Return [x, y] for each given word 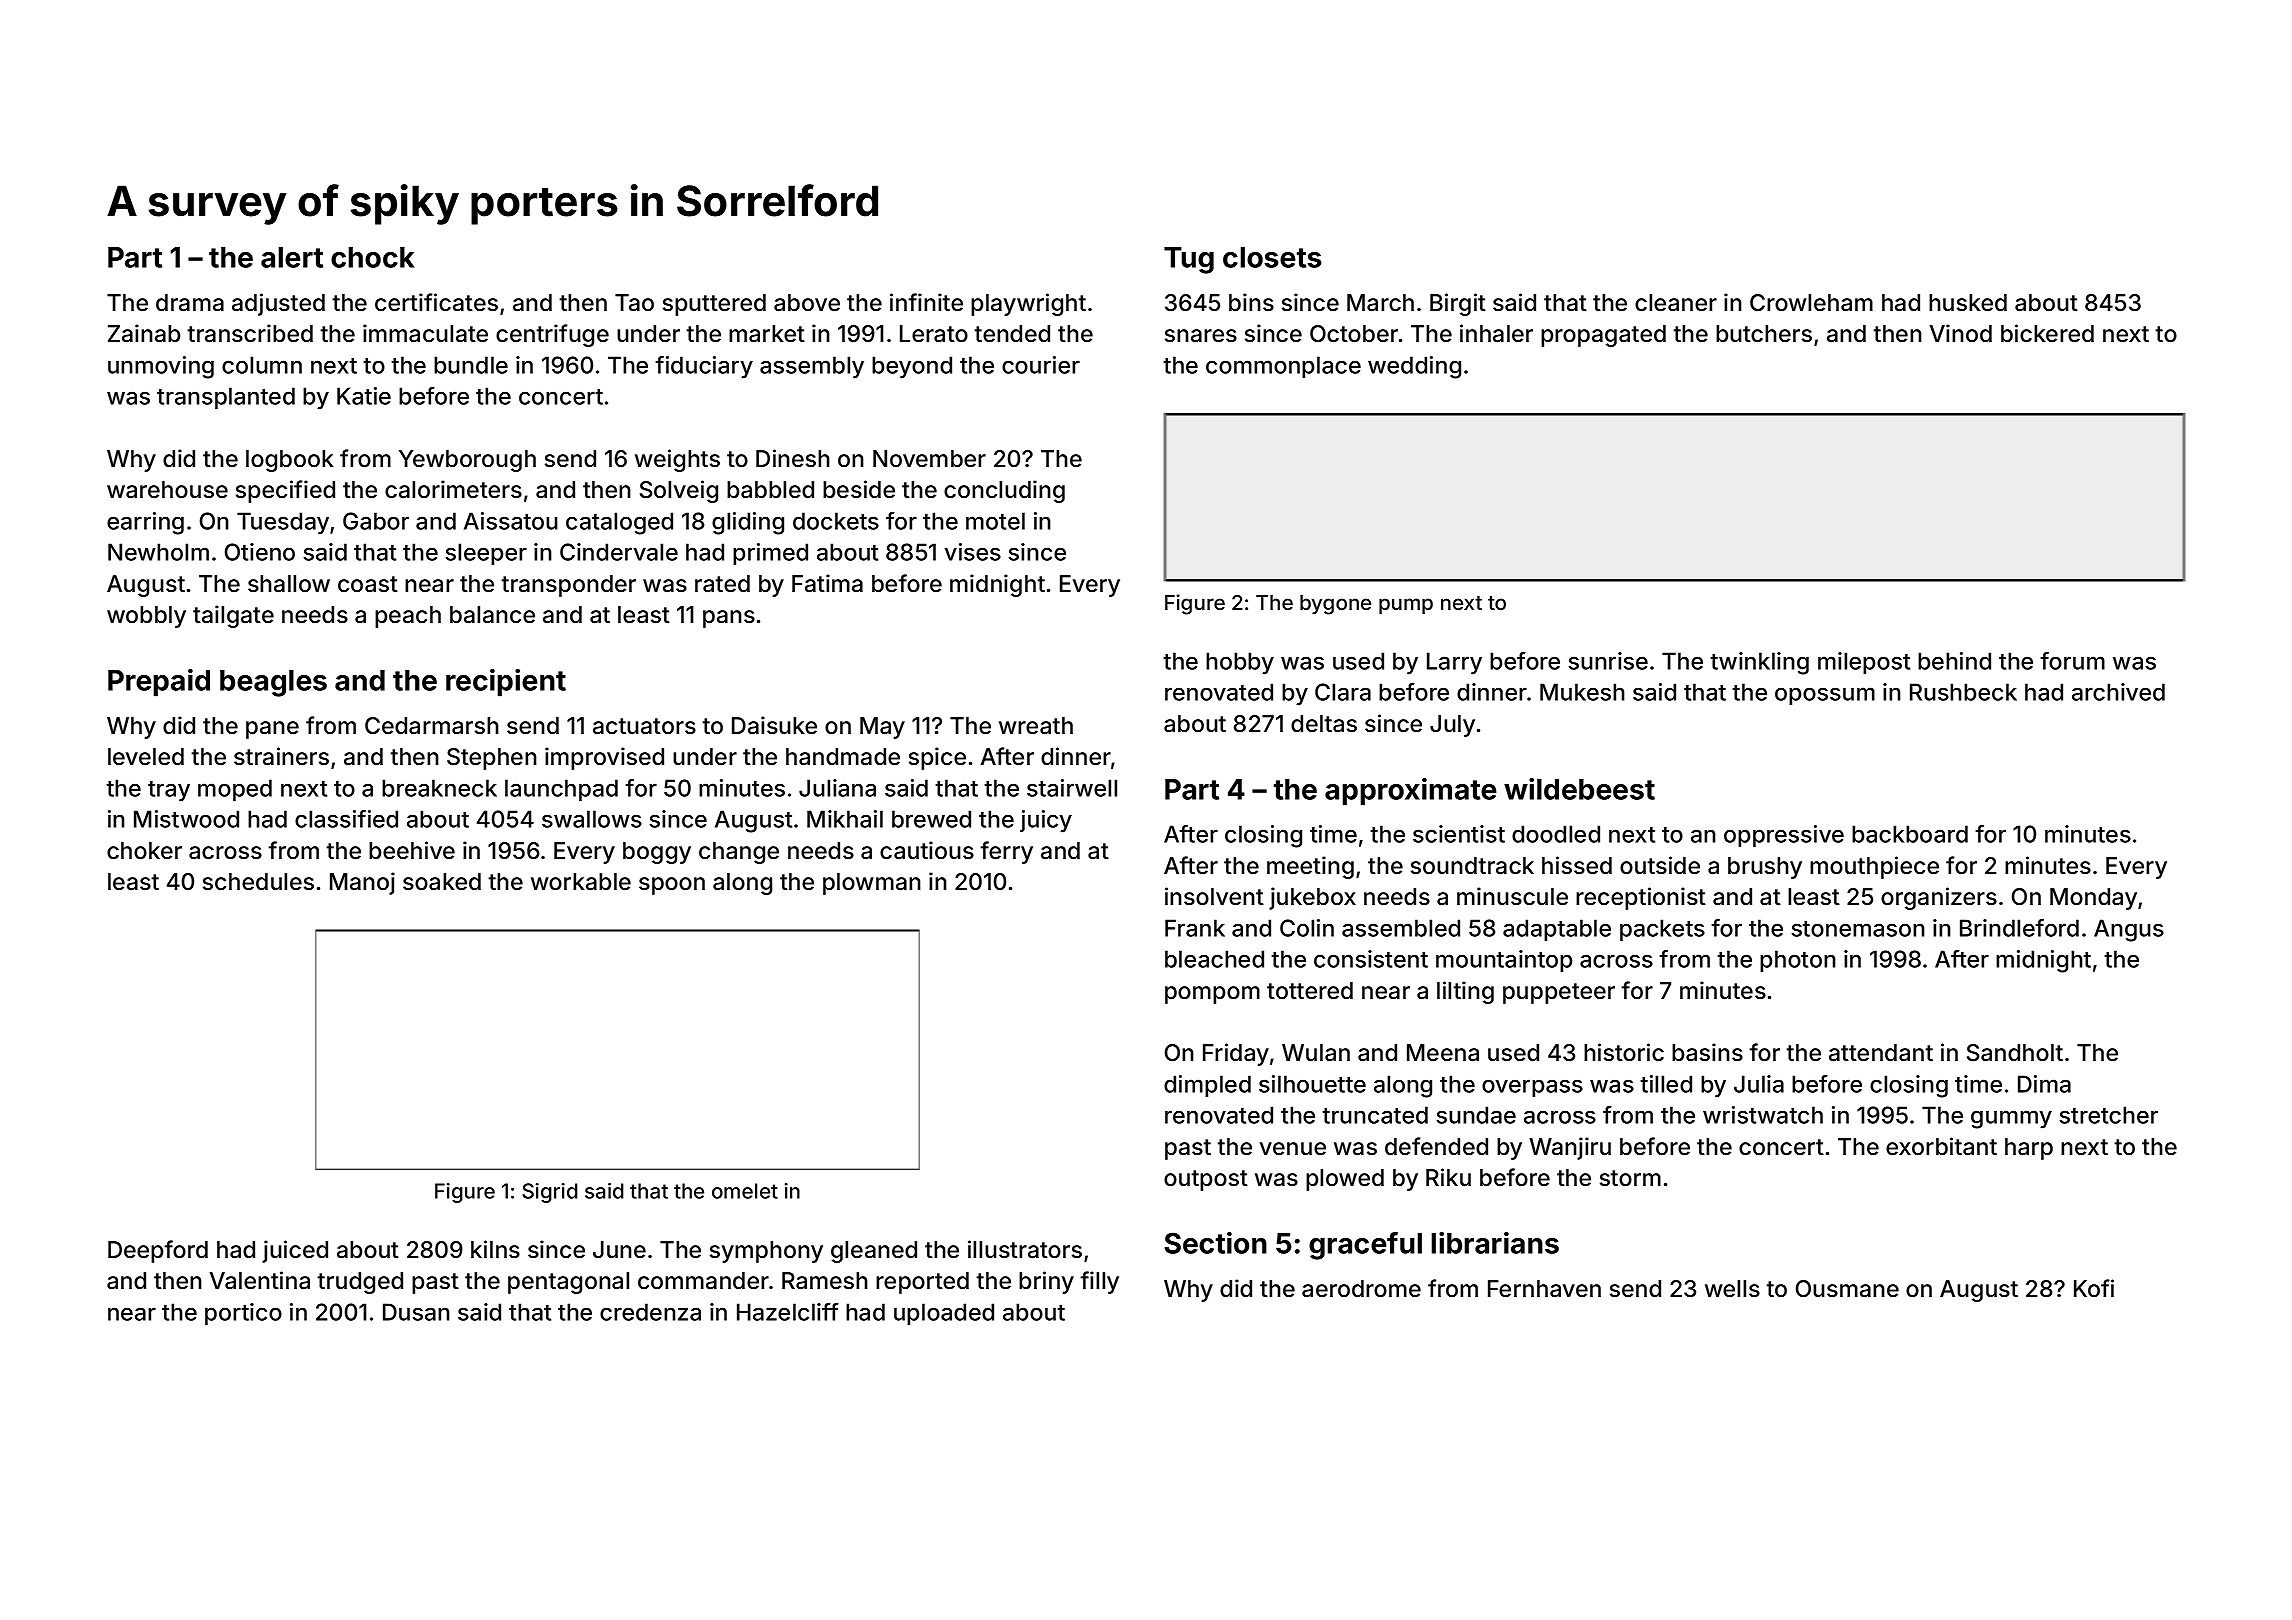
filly [1099, 1282]
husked [1968, 303]
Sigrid [550, 1193]
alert [292, 257]
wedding [1414, 367]
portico [243, 1314]
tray [169, 791]
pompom [1212, 995]
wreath [1036, 726]
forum [2072, 661]
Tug [1189, 260]
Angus [2129, 930]
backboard [1910, 834]
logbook [290, 461]
